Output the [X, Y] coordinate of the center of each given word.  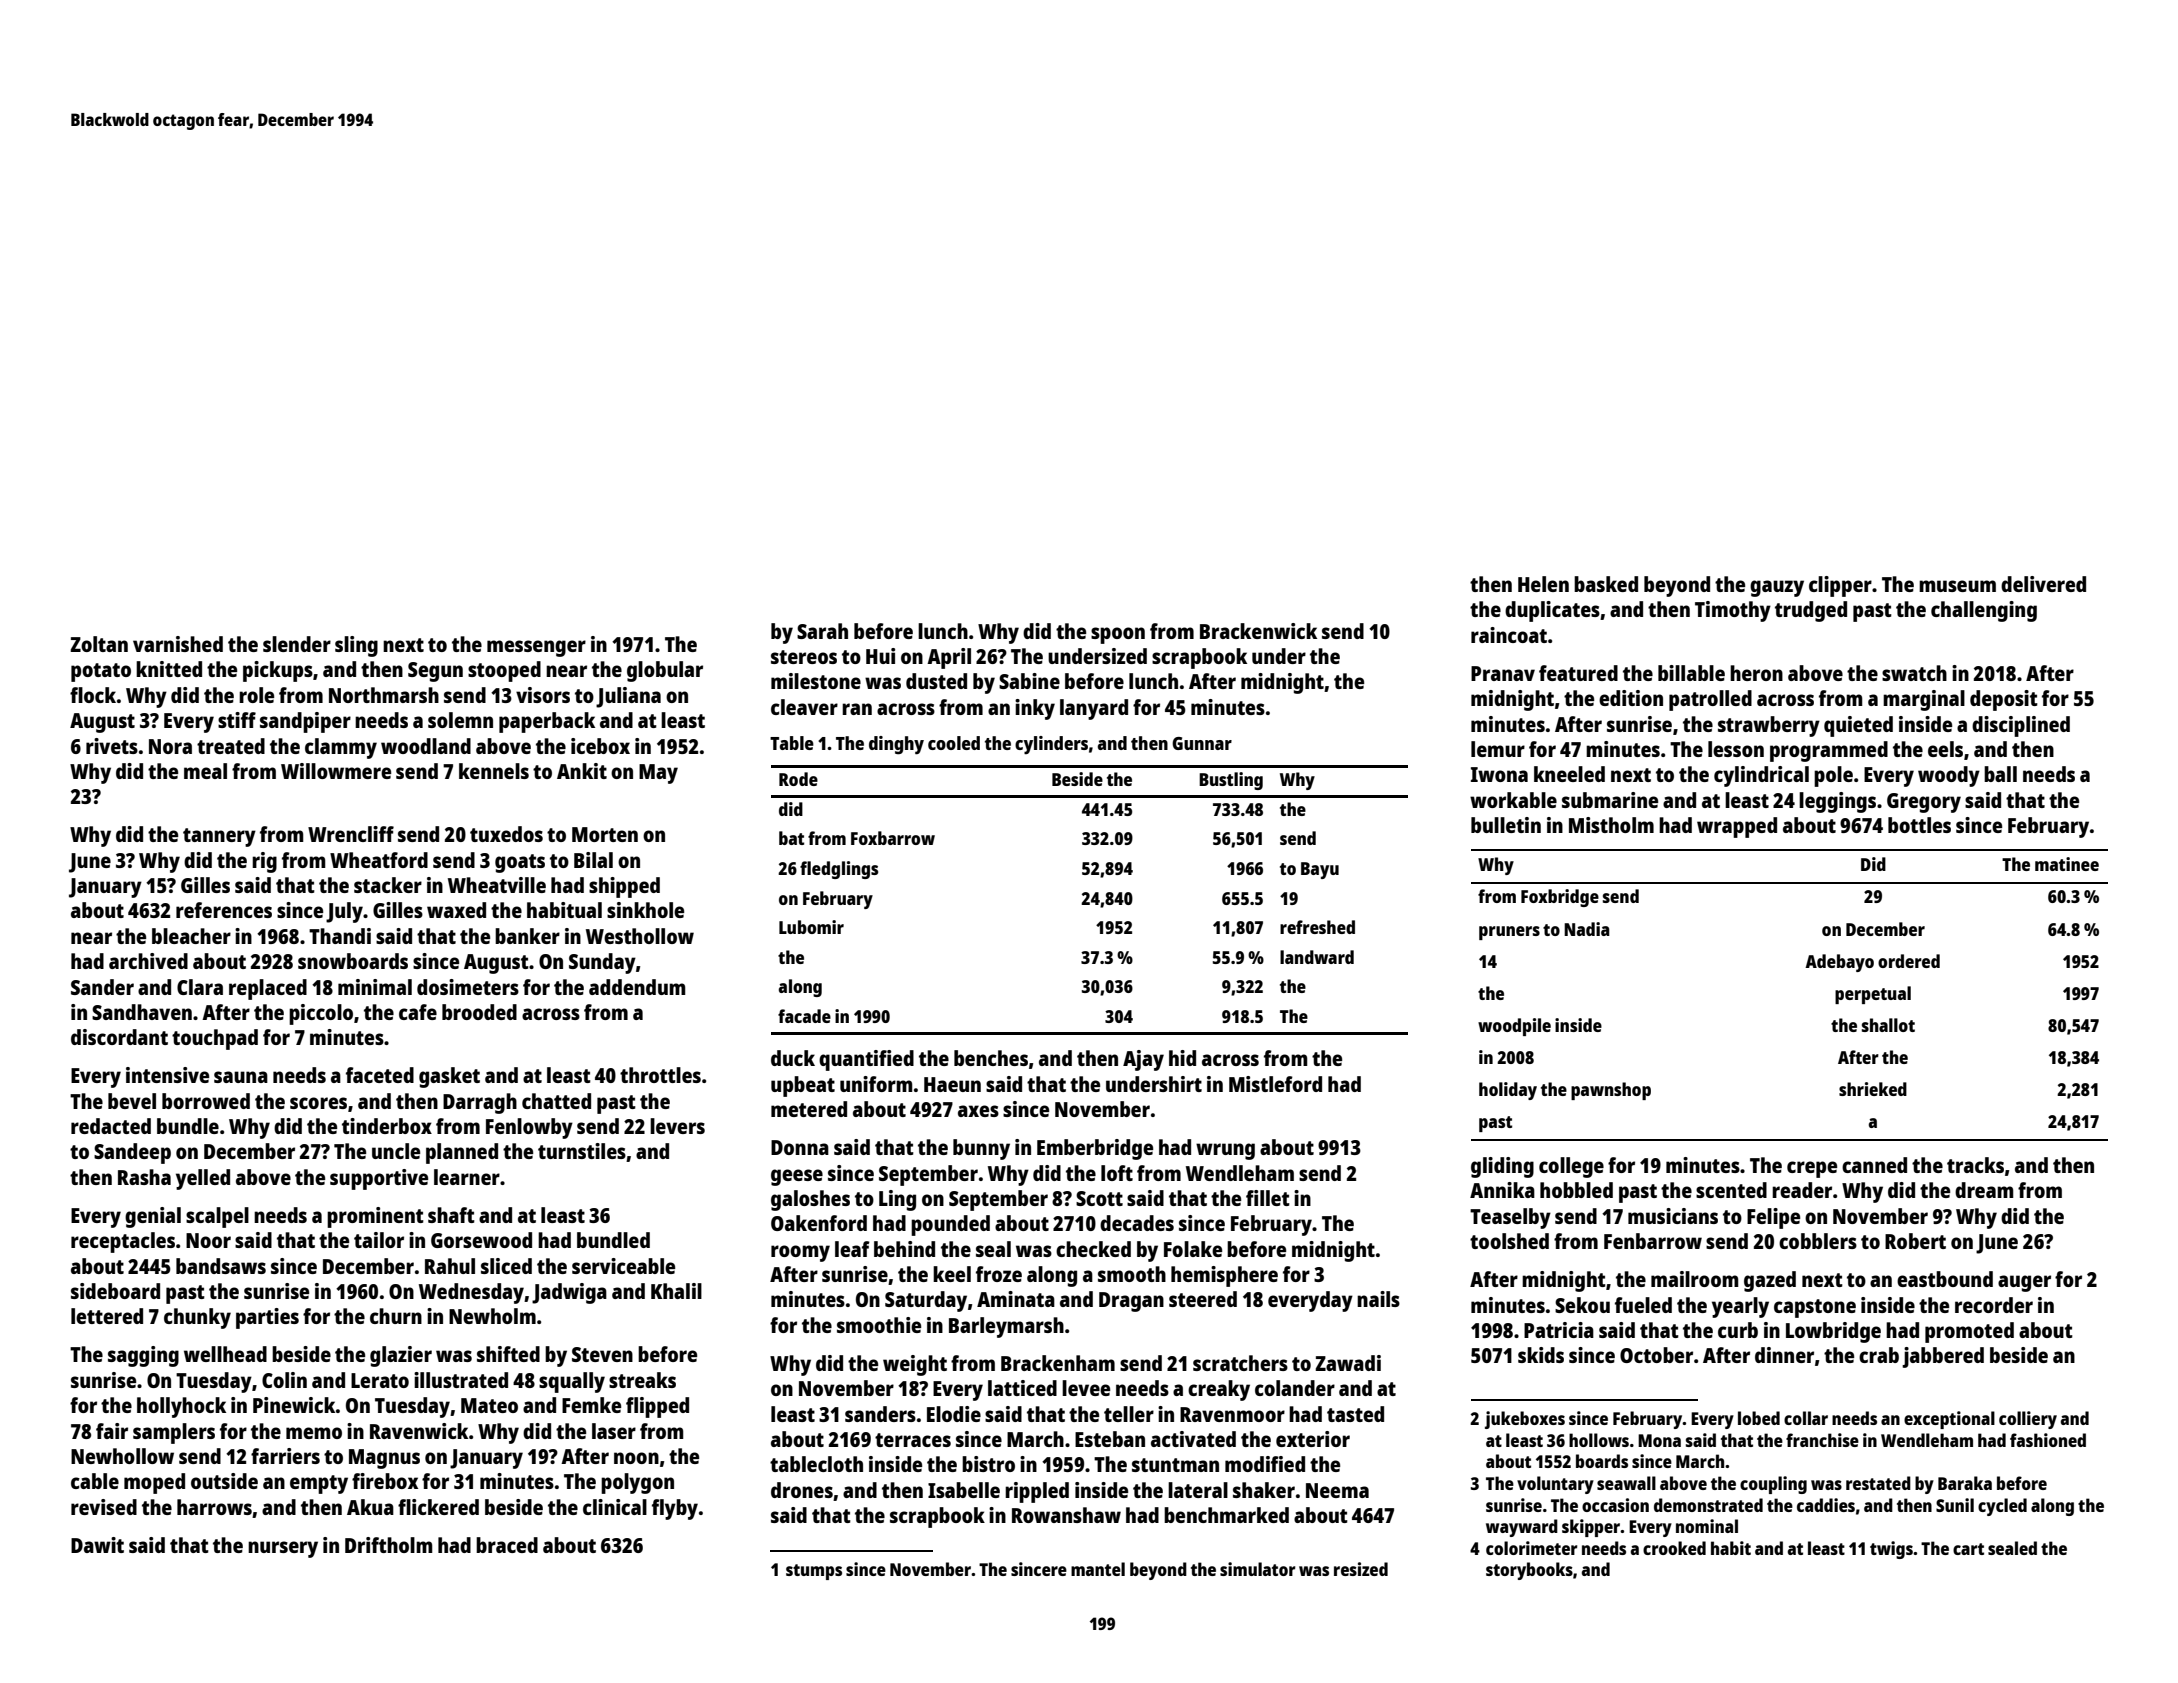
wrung [1225, 1151]
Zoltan [99, 644]
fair [112, 1431]
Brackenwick [1258, 631]
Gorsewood [481, 1240]
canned [1874, 1165]
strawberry [1769, 726]
